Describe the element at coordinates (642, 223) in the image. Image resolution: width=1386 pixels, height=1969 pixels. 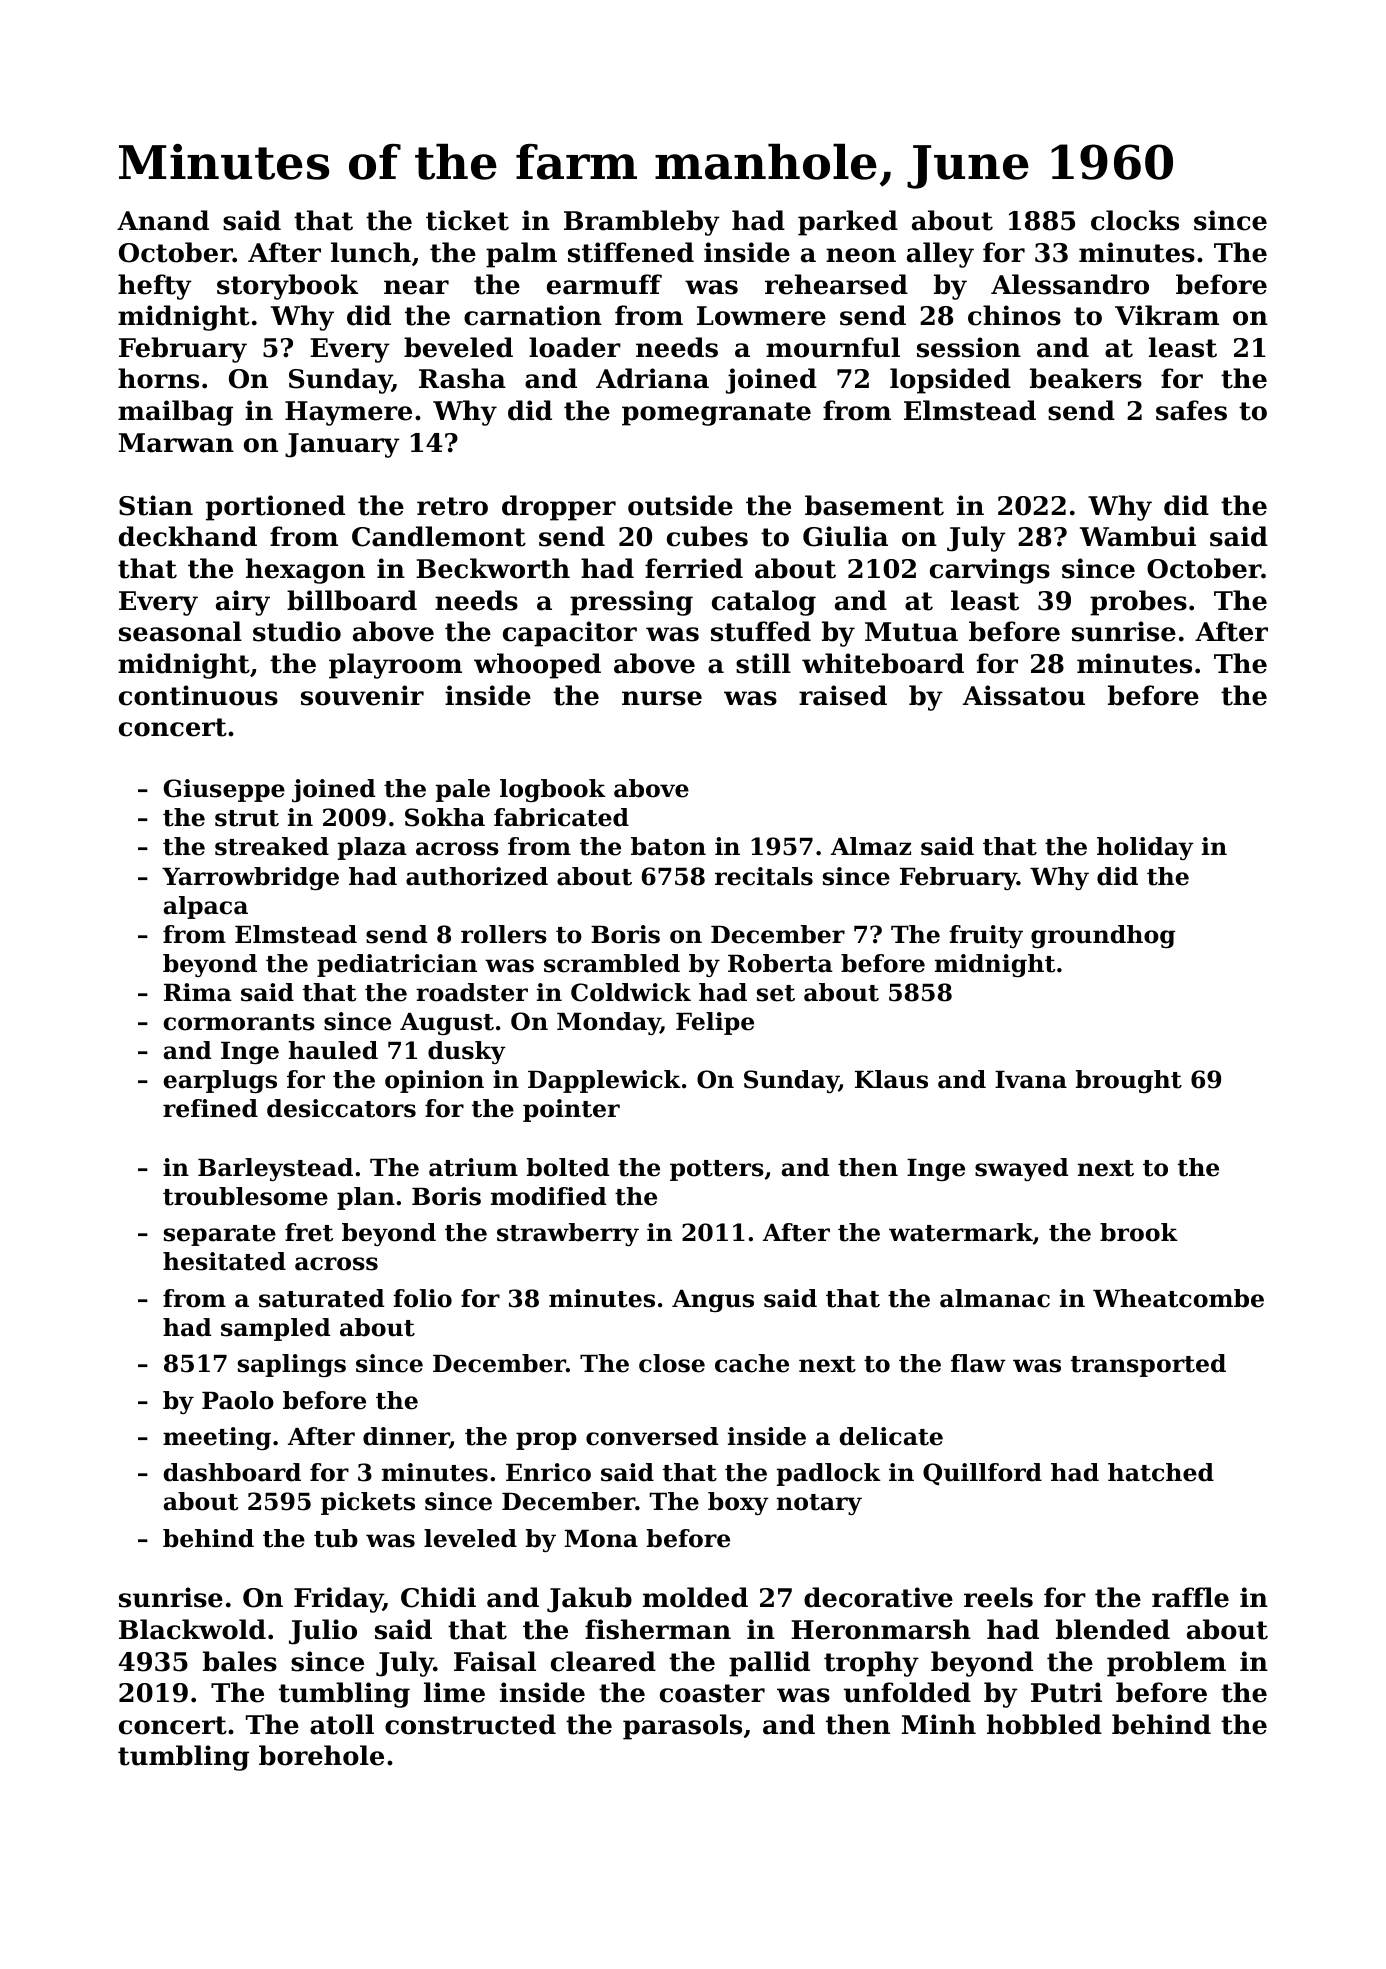
I see `Brambleby` at that location.
